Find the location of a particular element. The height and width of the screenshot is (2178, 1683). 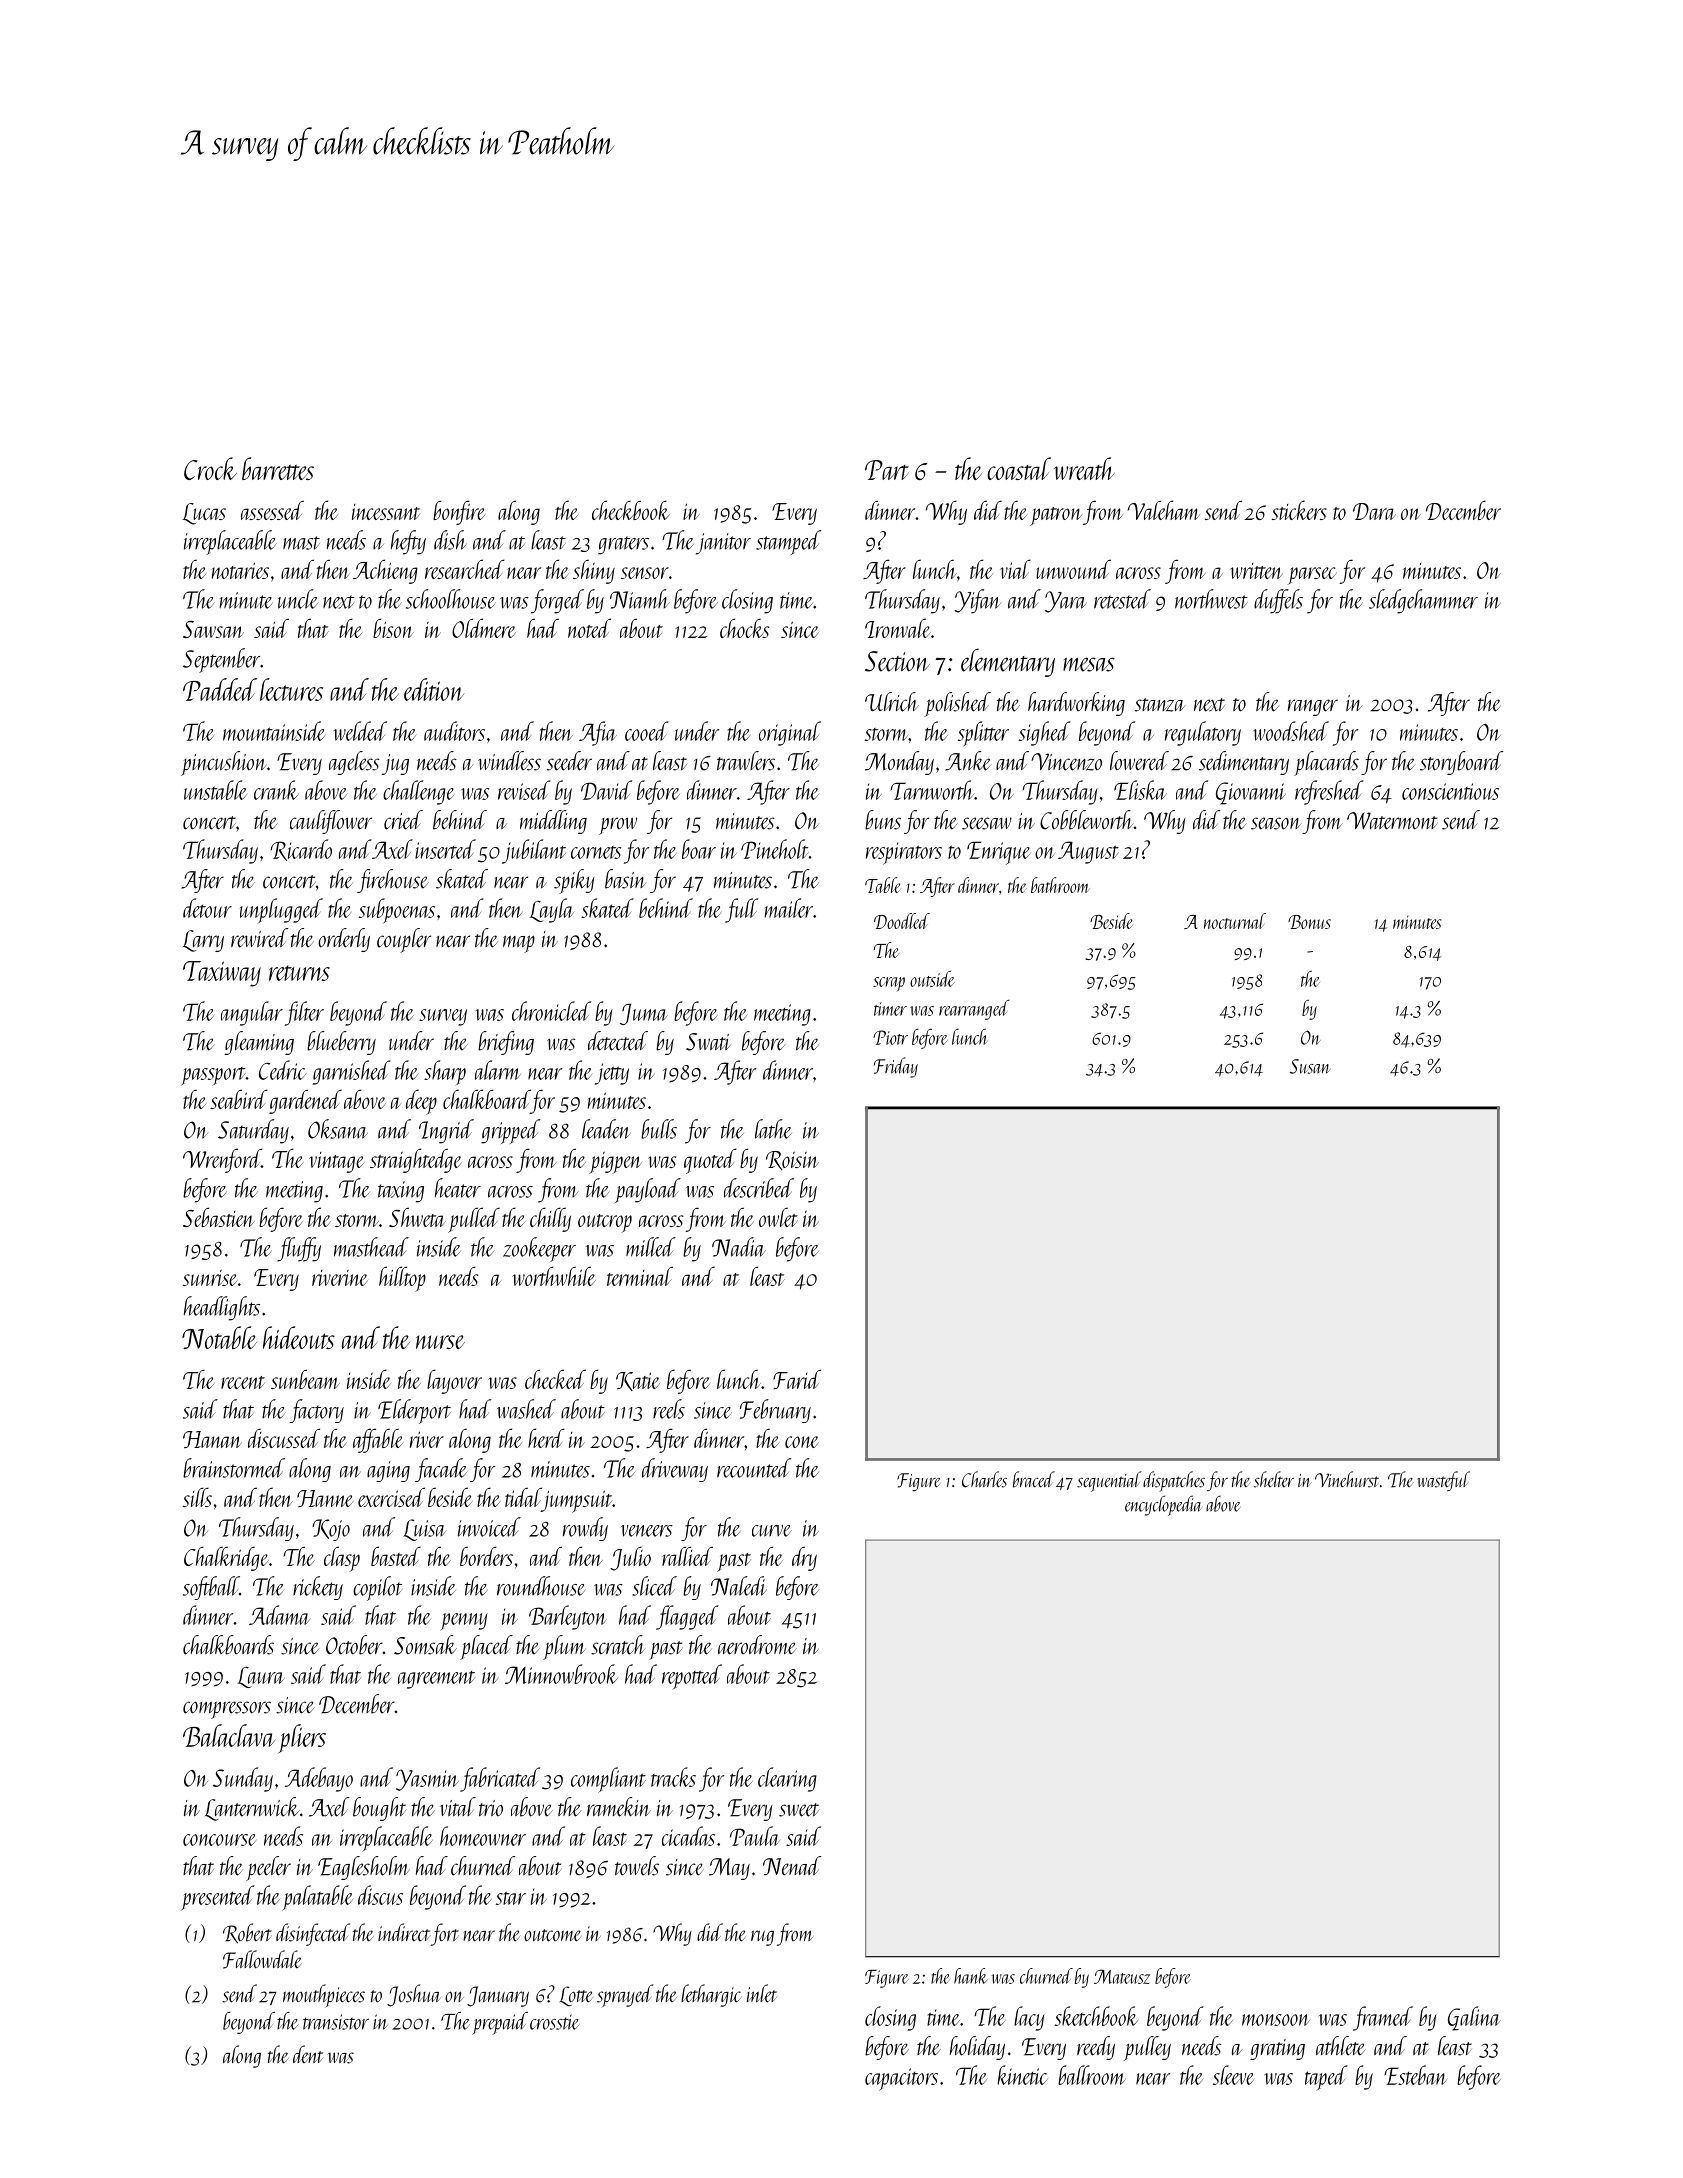

Galina is located at coordinates (1474, 2018).
